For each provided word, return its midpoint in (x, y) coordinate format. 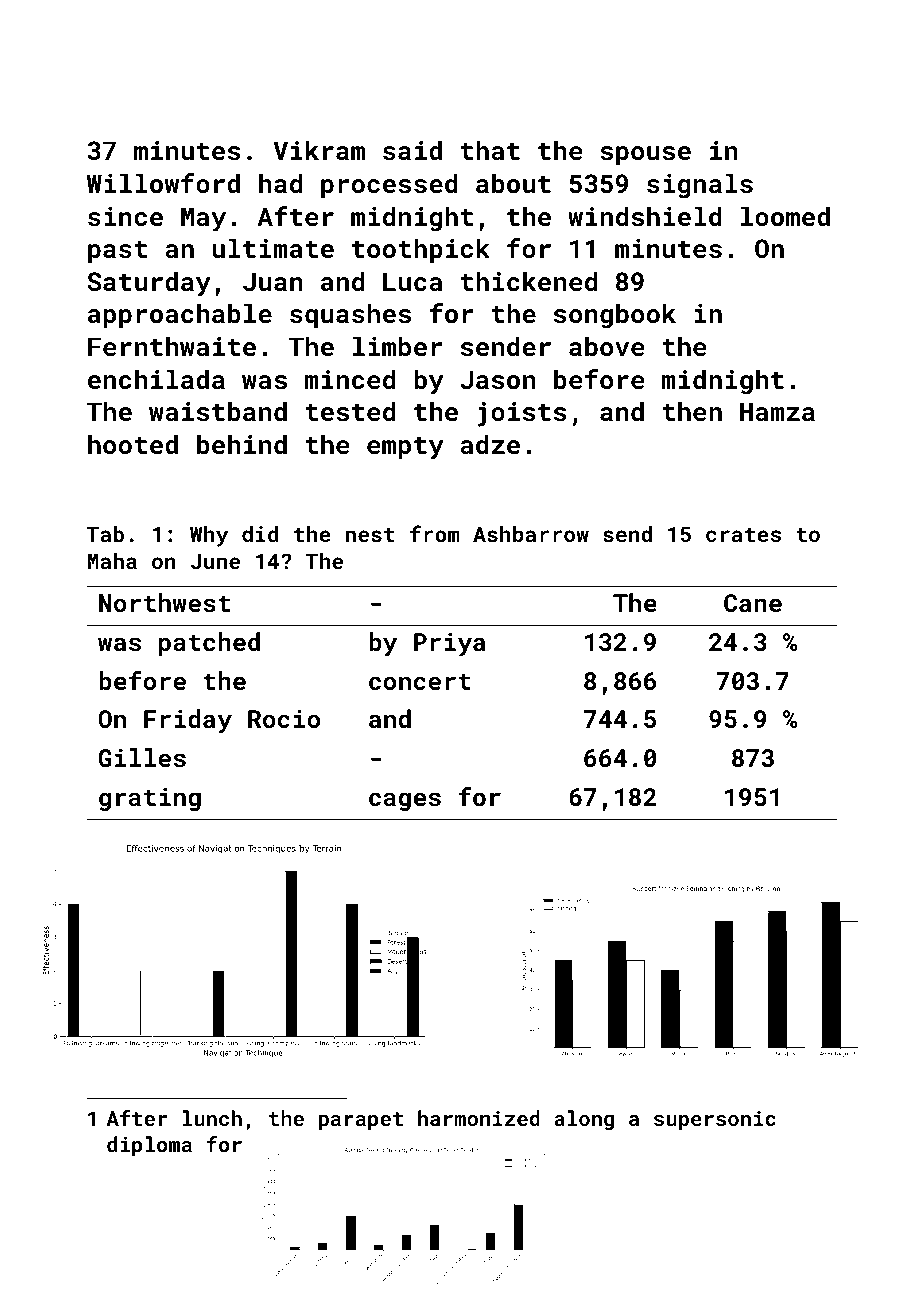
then (692, 411)
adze (490, 444)
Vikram (319, 150)
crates (743, 535)
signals (700, 186)
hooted (133, 444)
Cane (753, 603)
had (280, 183)
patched (209, 644)
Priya (449, 645)
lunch (212, 1118)
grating (150, 799)
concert (420, 681)
